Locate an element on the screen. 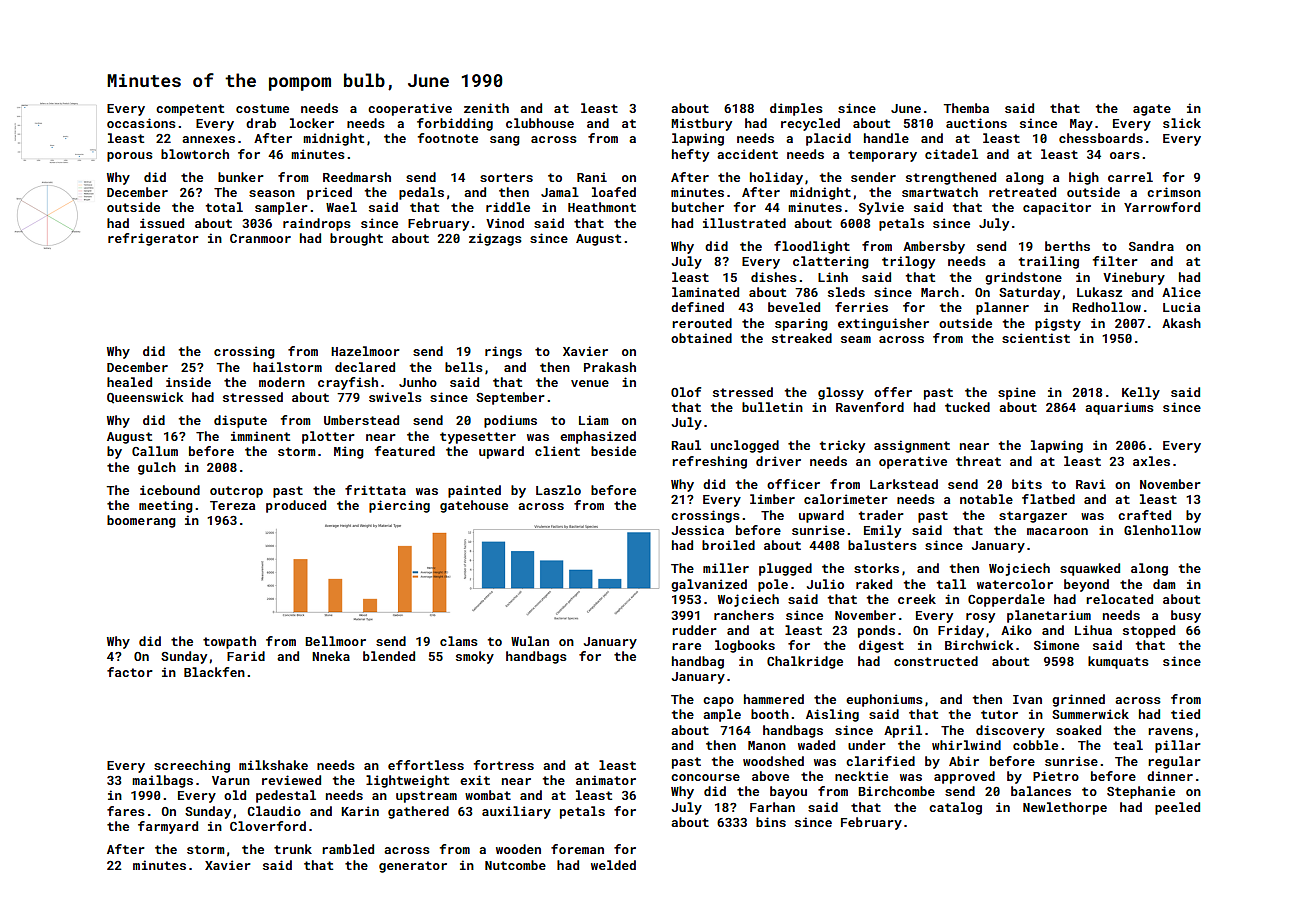 This screenshot has width=1308, height=924. Lukasz is located at coordinates (1099, 292).
